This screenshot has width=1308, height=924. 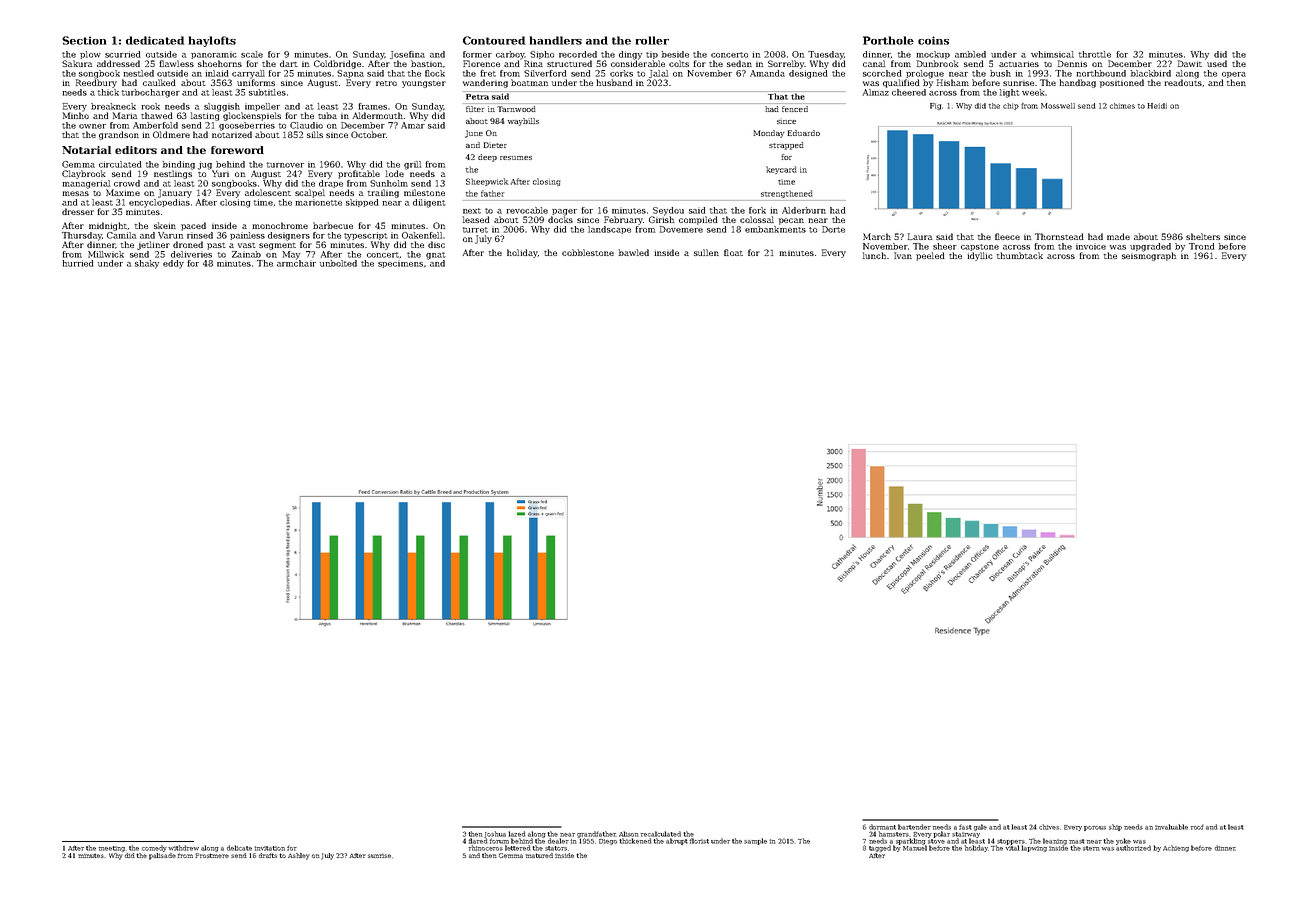 I want to click on seismograph, so click(x=1149, y=256).
